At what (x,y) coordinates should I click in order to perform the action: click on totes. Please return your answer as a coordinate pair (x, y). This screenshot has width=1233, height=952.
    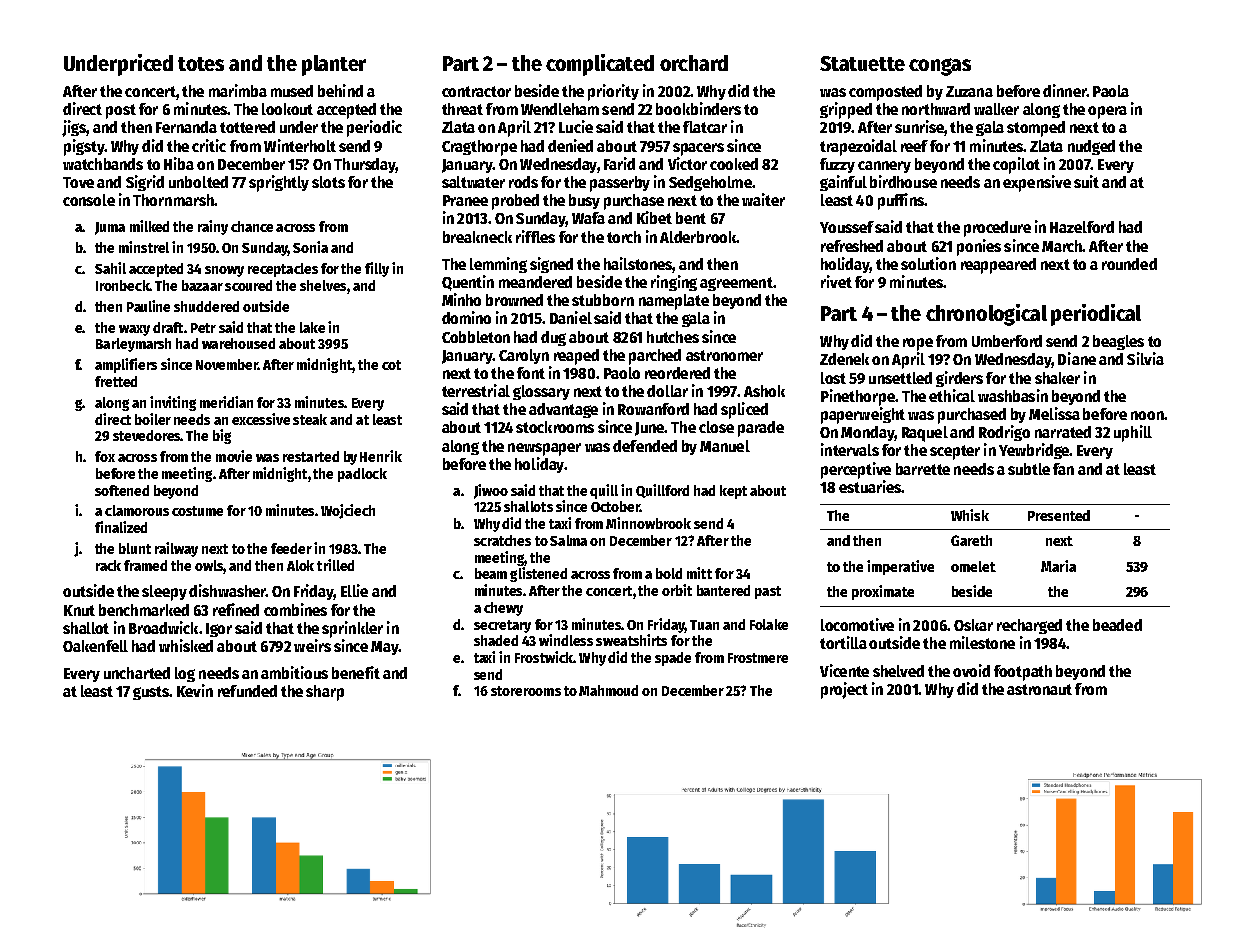
    Looking at the image, I should click on (201, 64).
